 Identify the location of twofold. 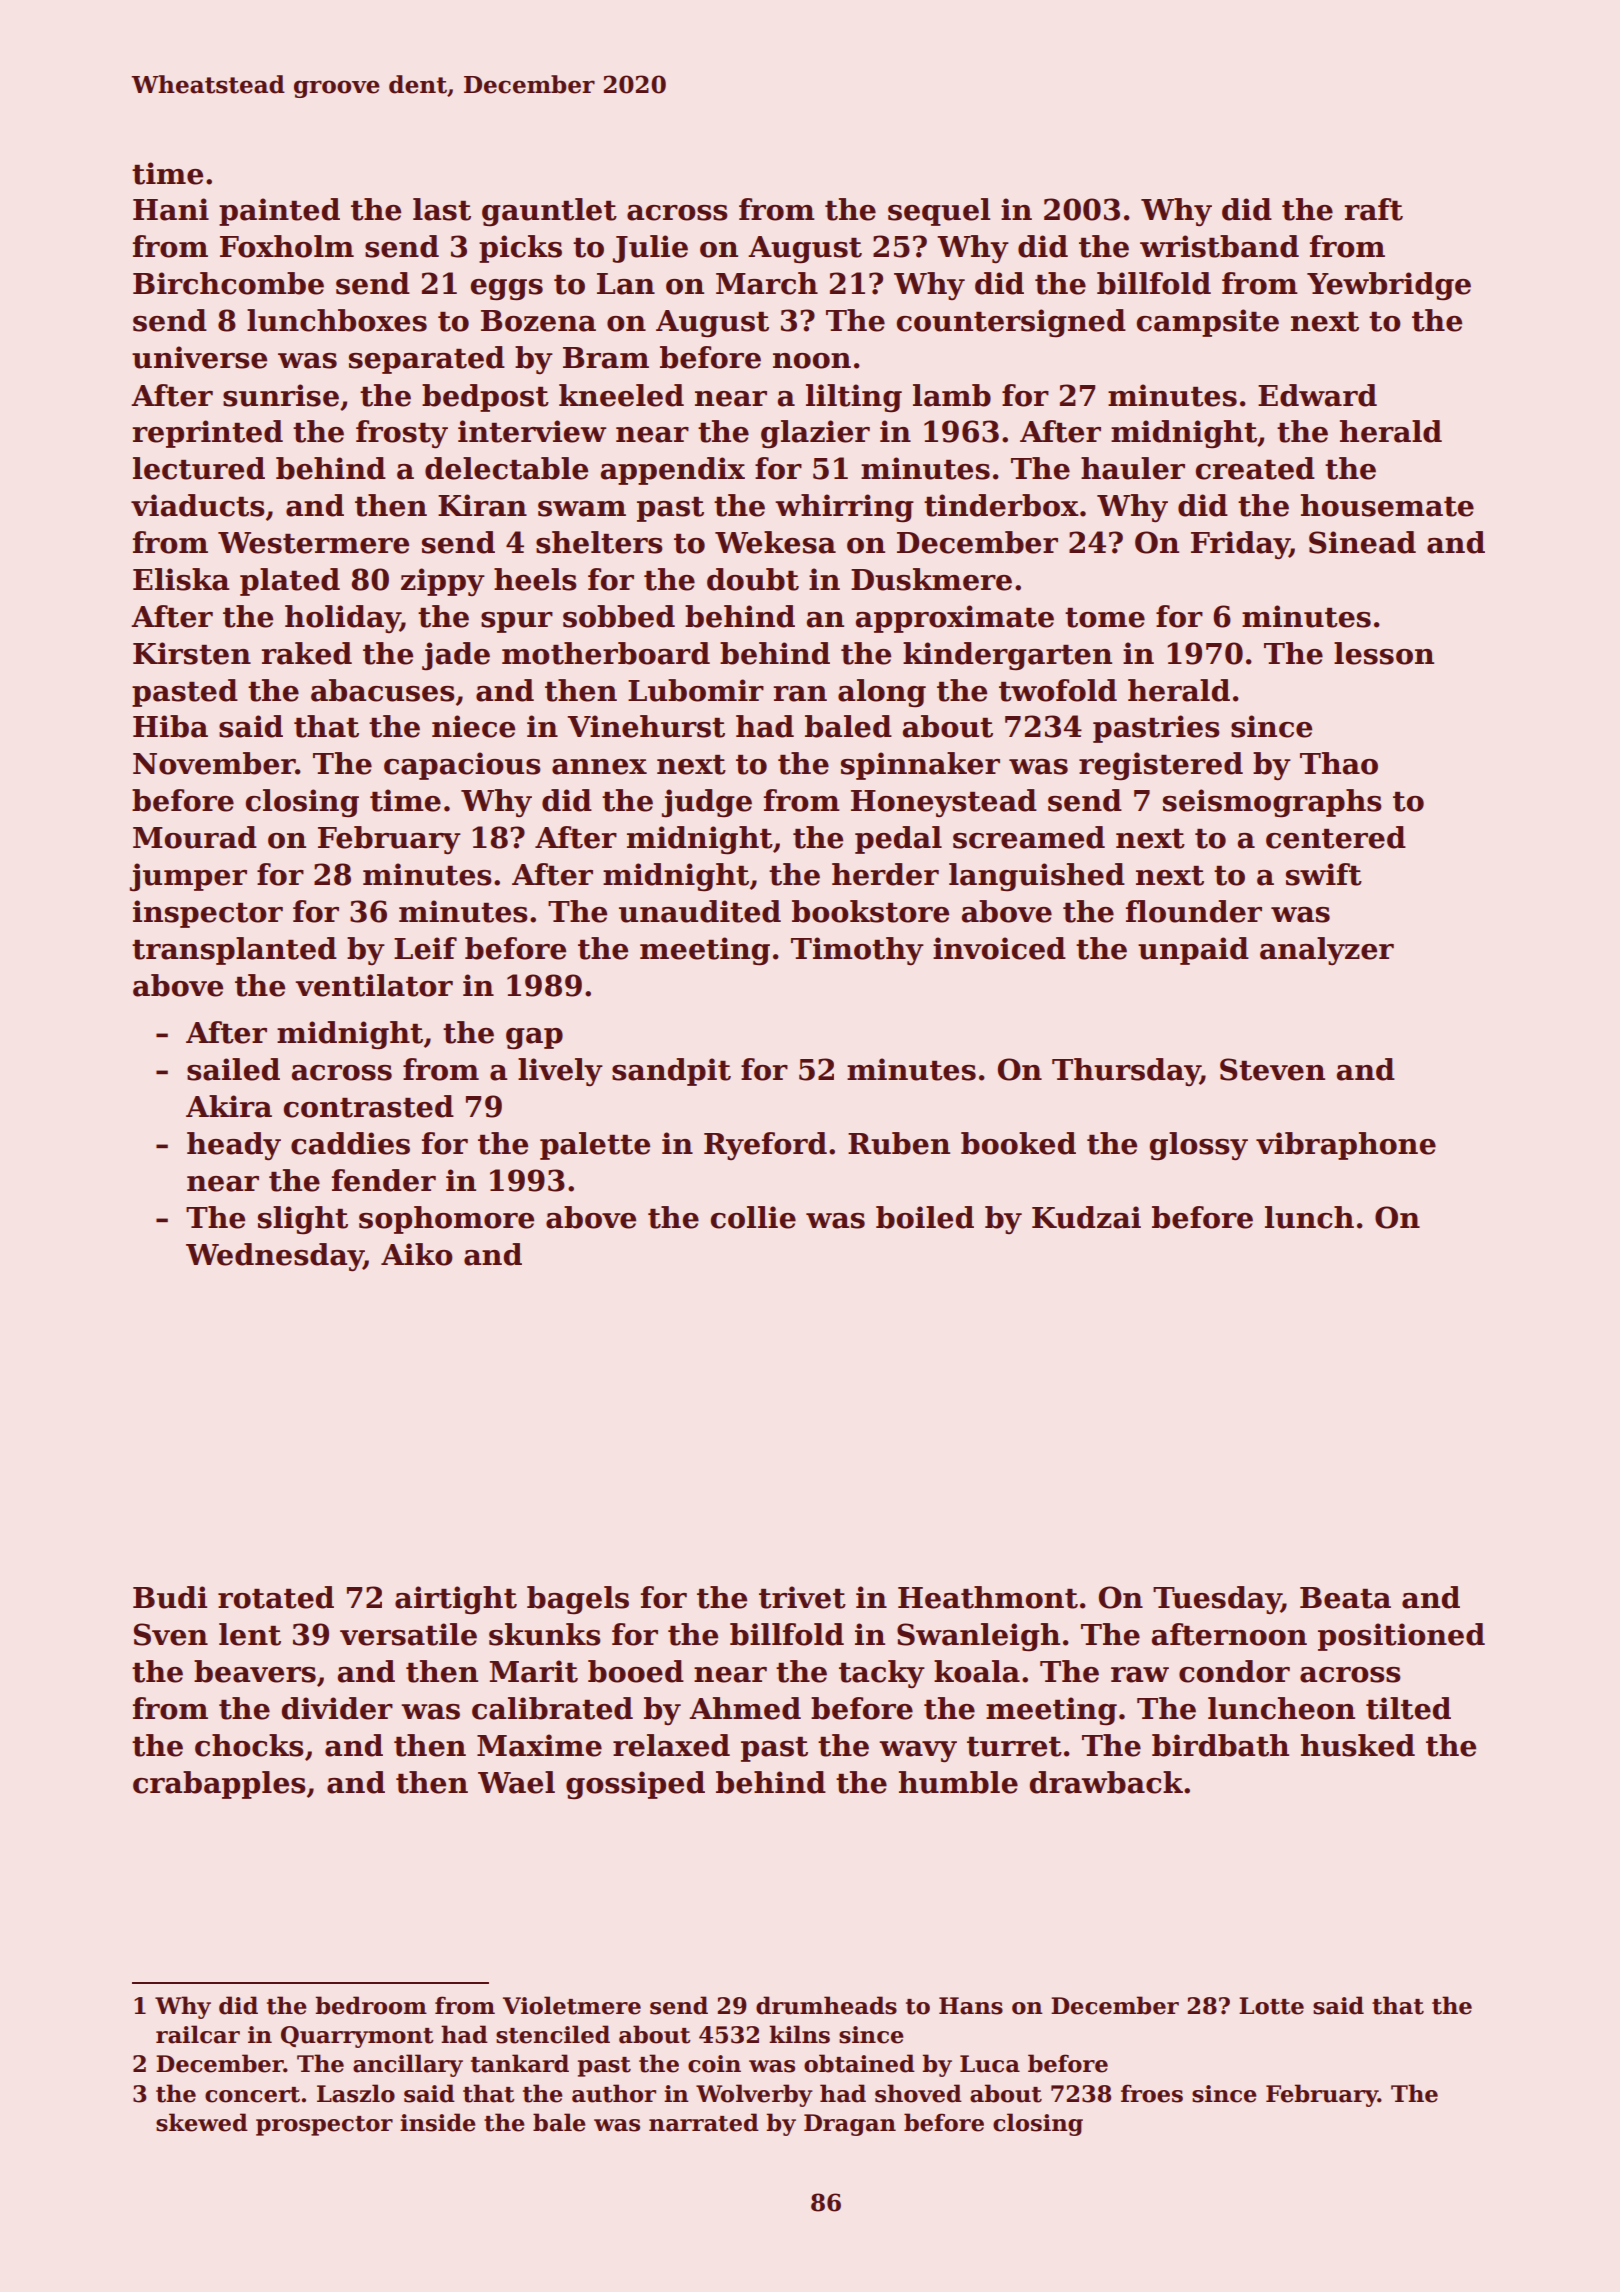
(1058, 690).
